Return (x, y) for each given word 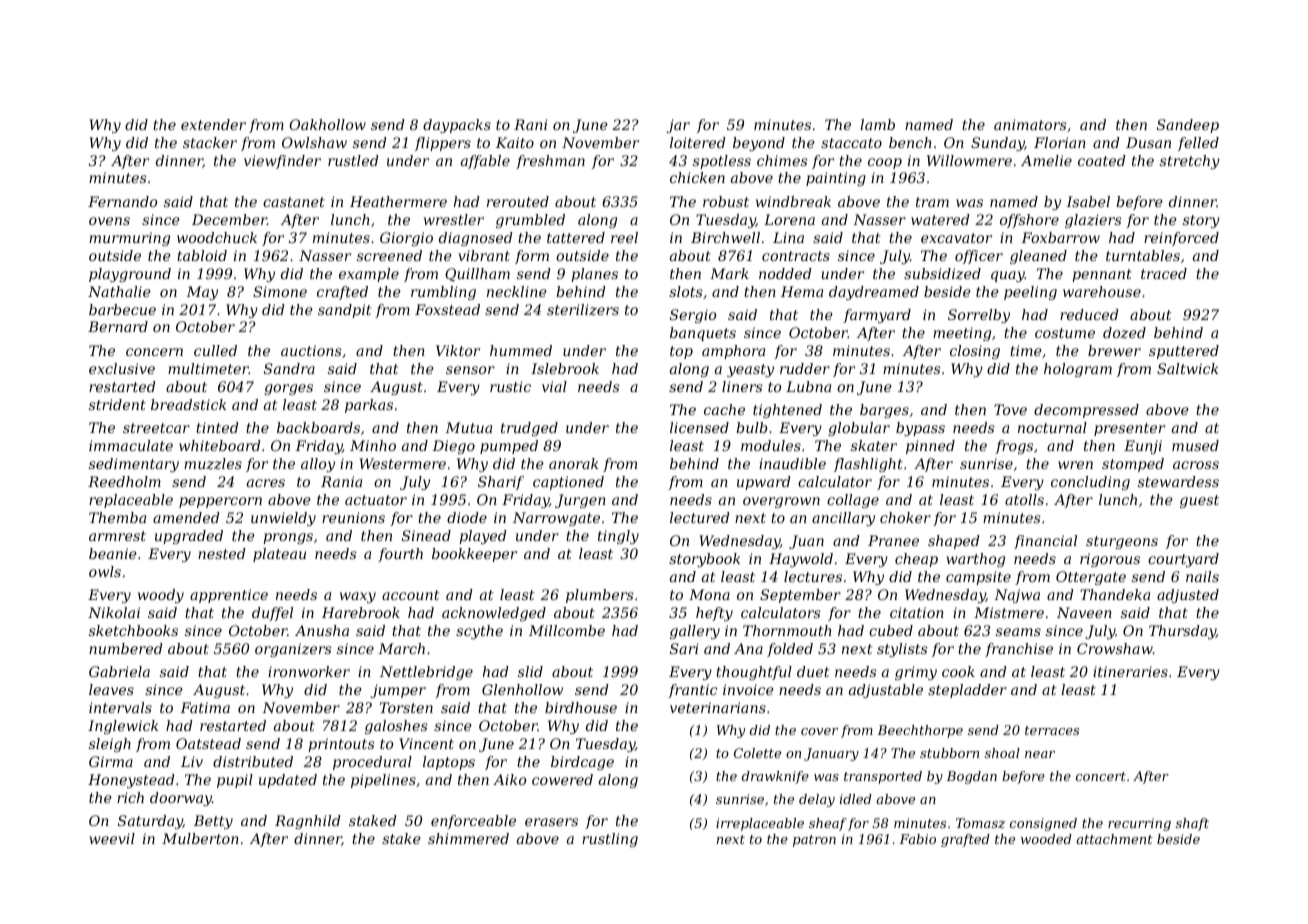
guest (1199, 501)
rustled (353, 160)
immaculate (131, 445)
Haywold (801, 560)
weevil (112, 838)
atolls (1024, 499)
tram (932, 202)
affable (485, 162)
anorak (573, 463)
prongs (288, 538)
